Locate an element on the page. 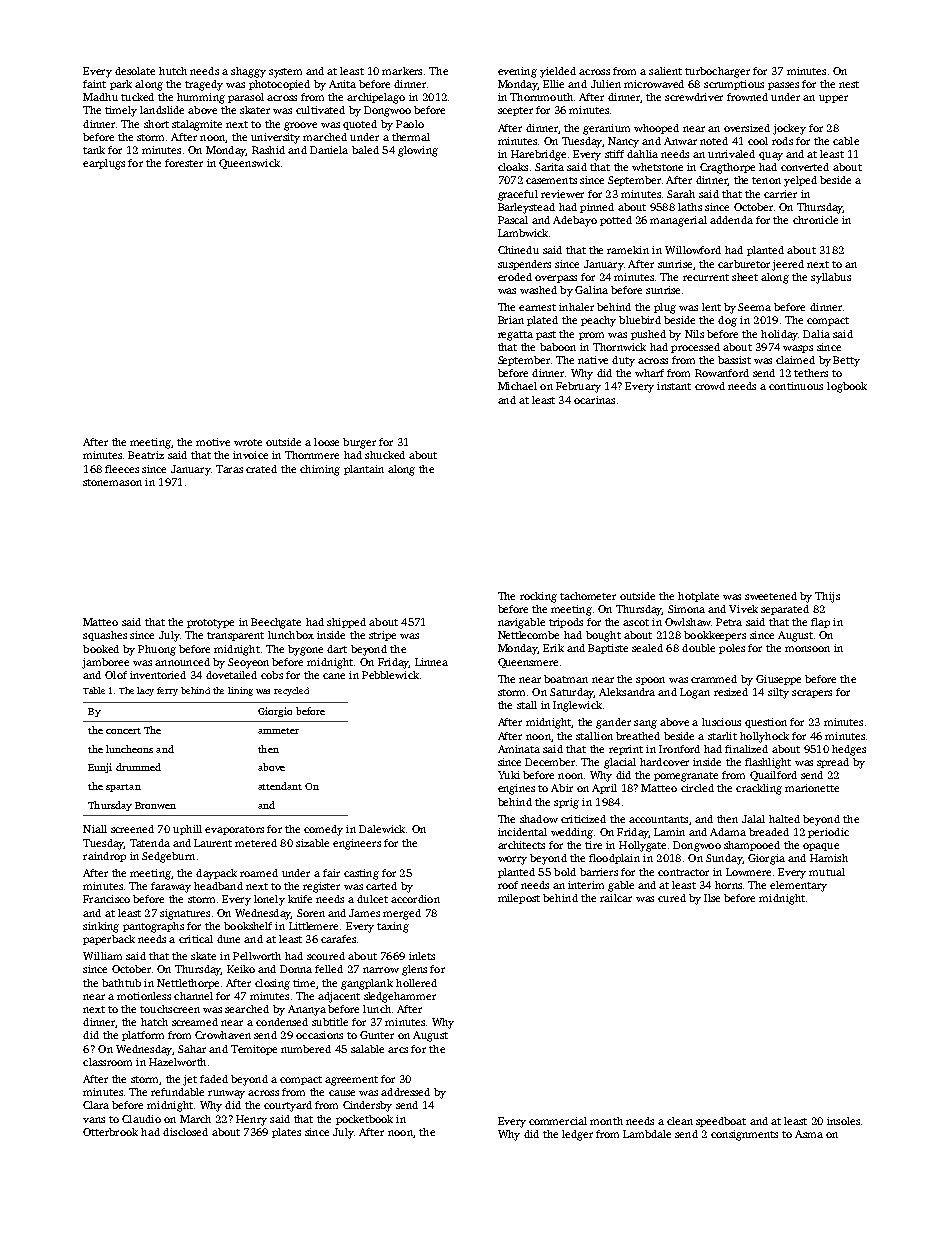  scepter is located at coordinates (515, 111).
